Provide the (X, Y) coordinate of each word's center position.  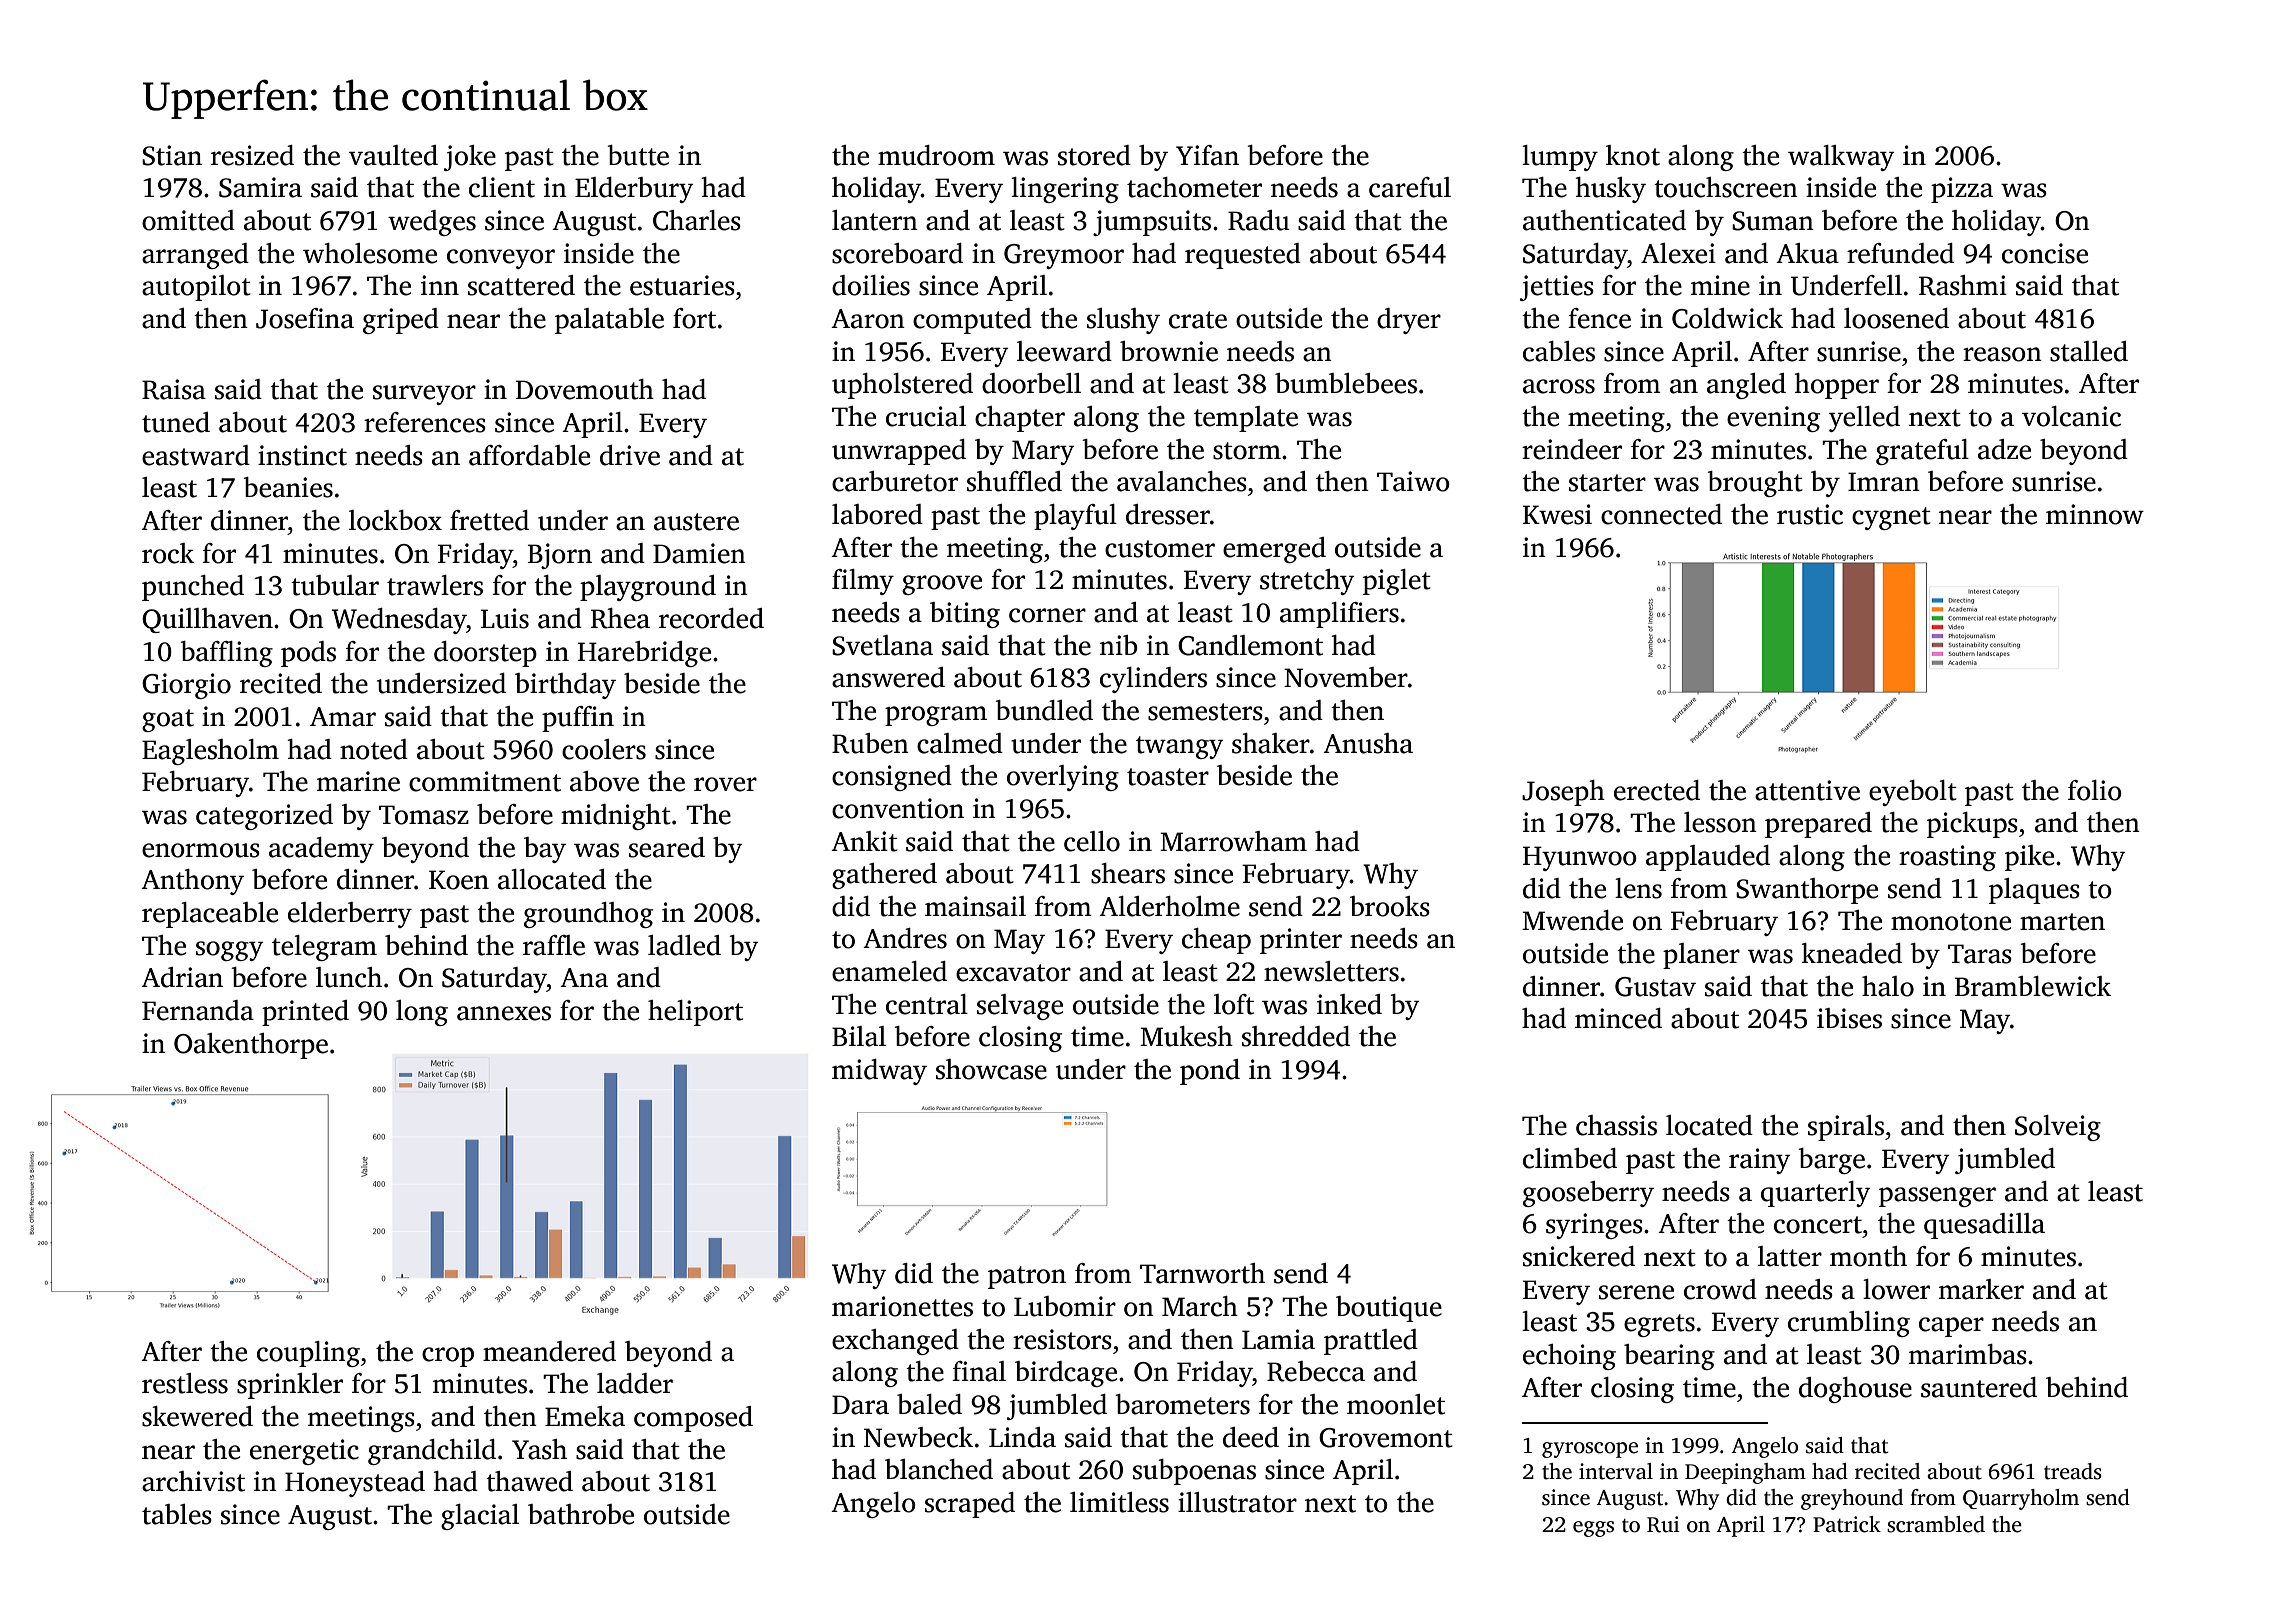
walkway (1841, 158)
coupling (308, 1354)
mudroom (936, 155)
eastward (196, 455)
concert (1818, 1225)
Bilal (859, 1036)
